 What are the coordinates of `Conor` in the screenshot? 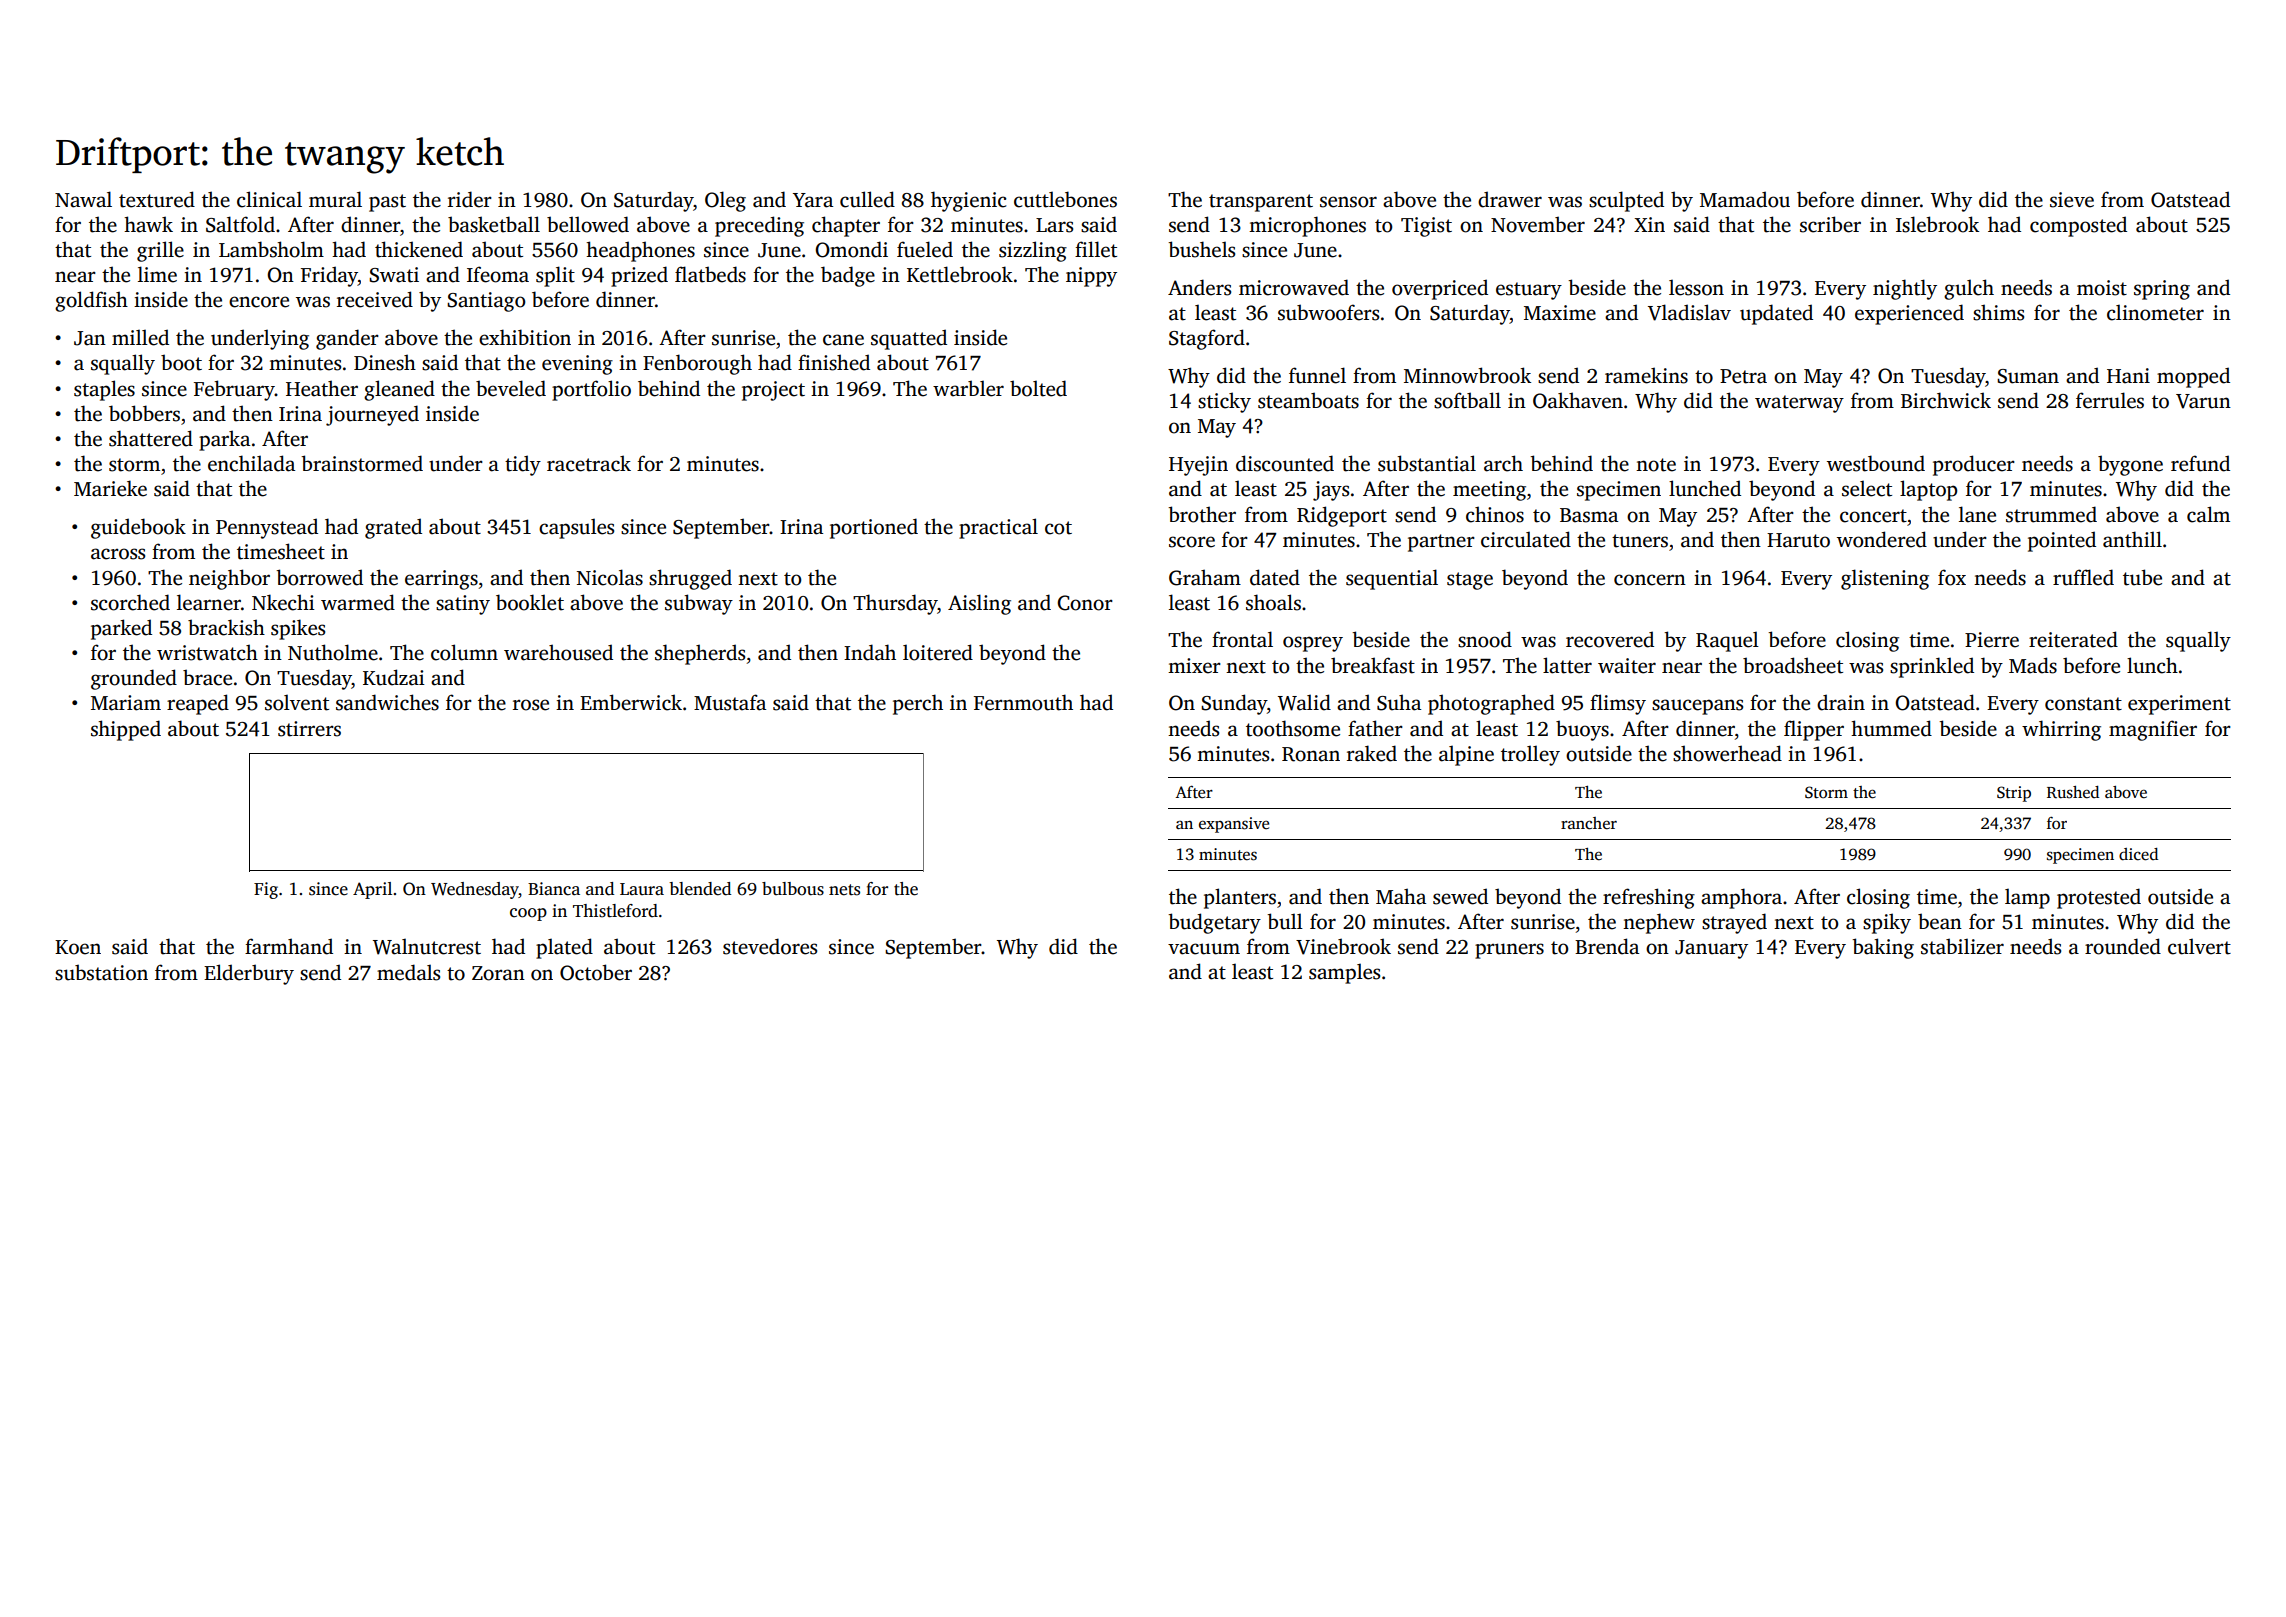 It's located at (1085, 603).
